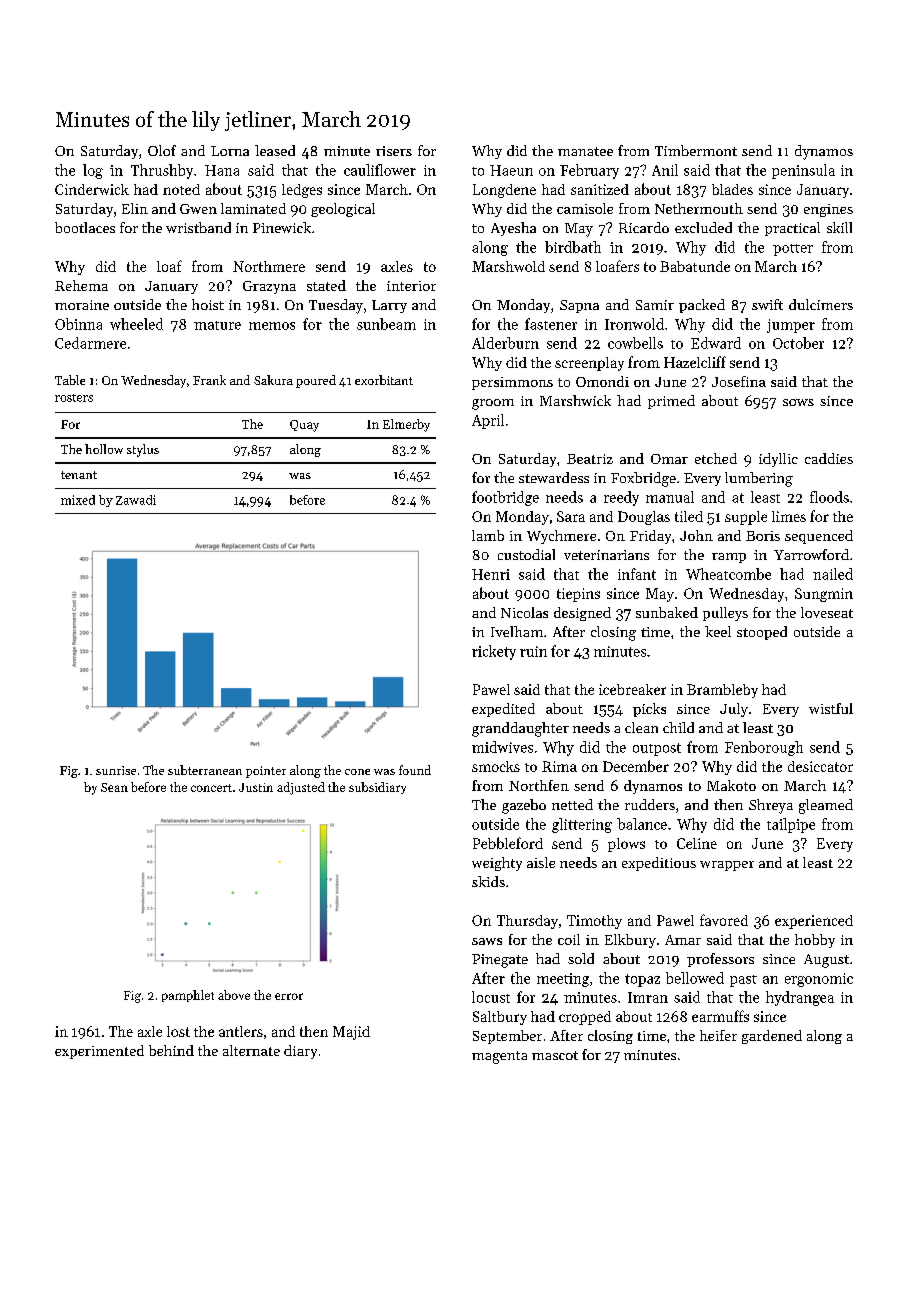 This page has width=908, height=1316. What do you see at coordinates (731, 785) in the page?
I see `Makoto` at bounding box center [731, 785].
